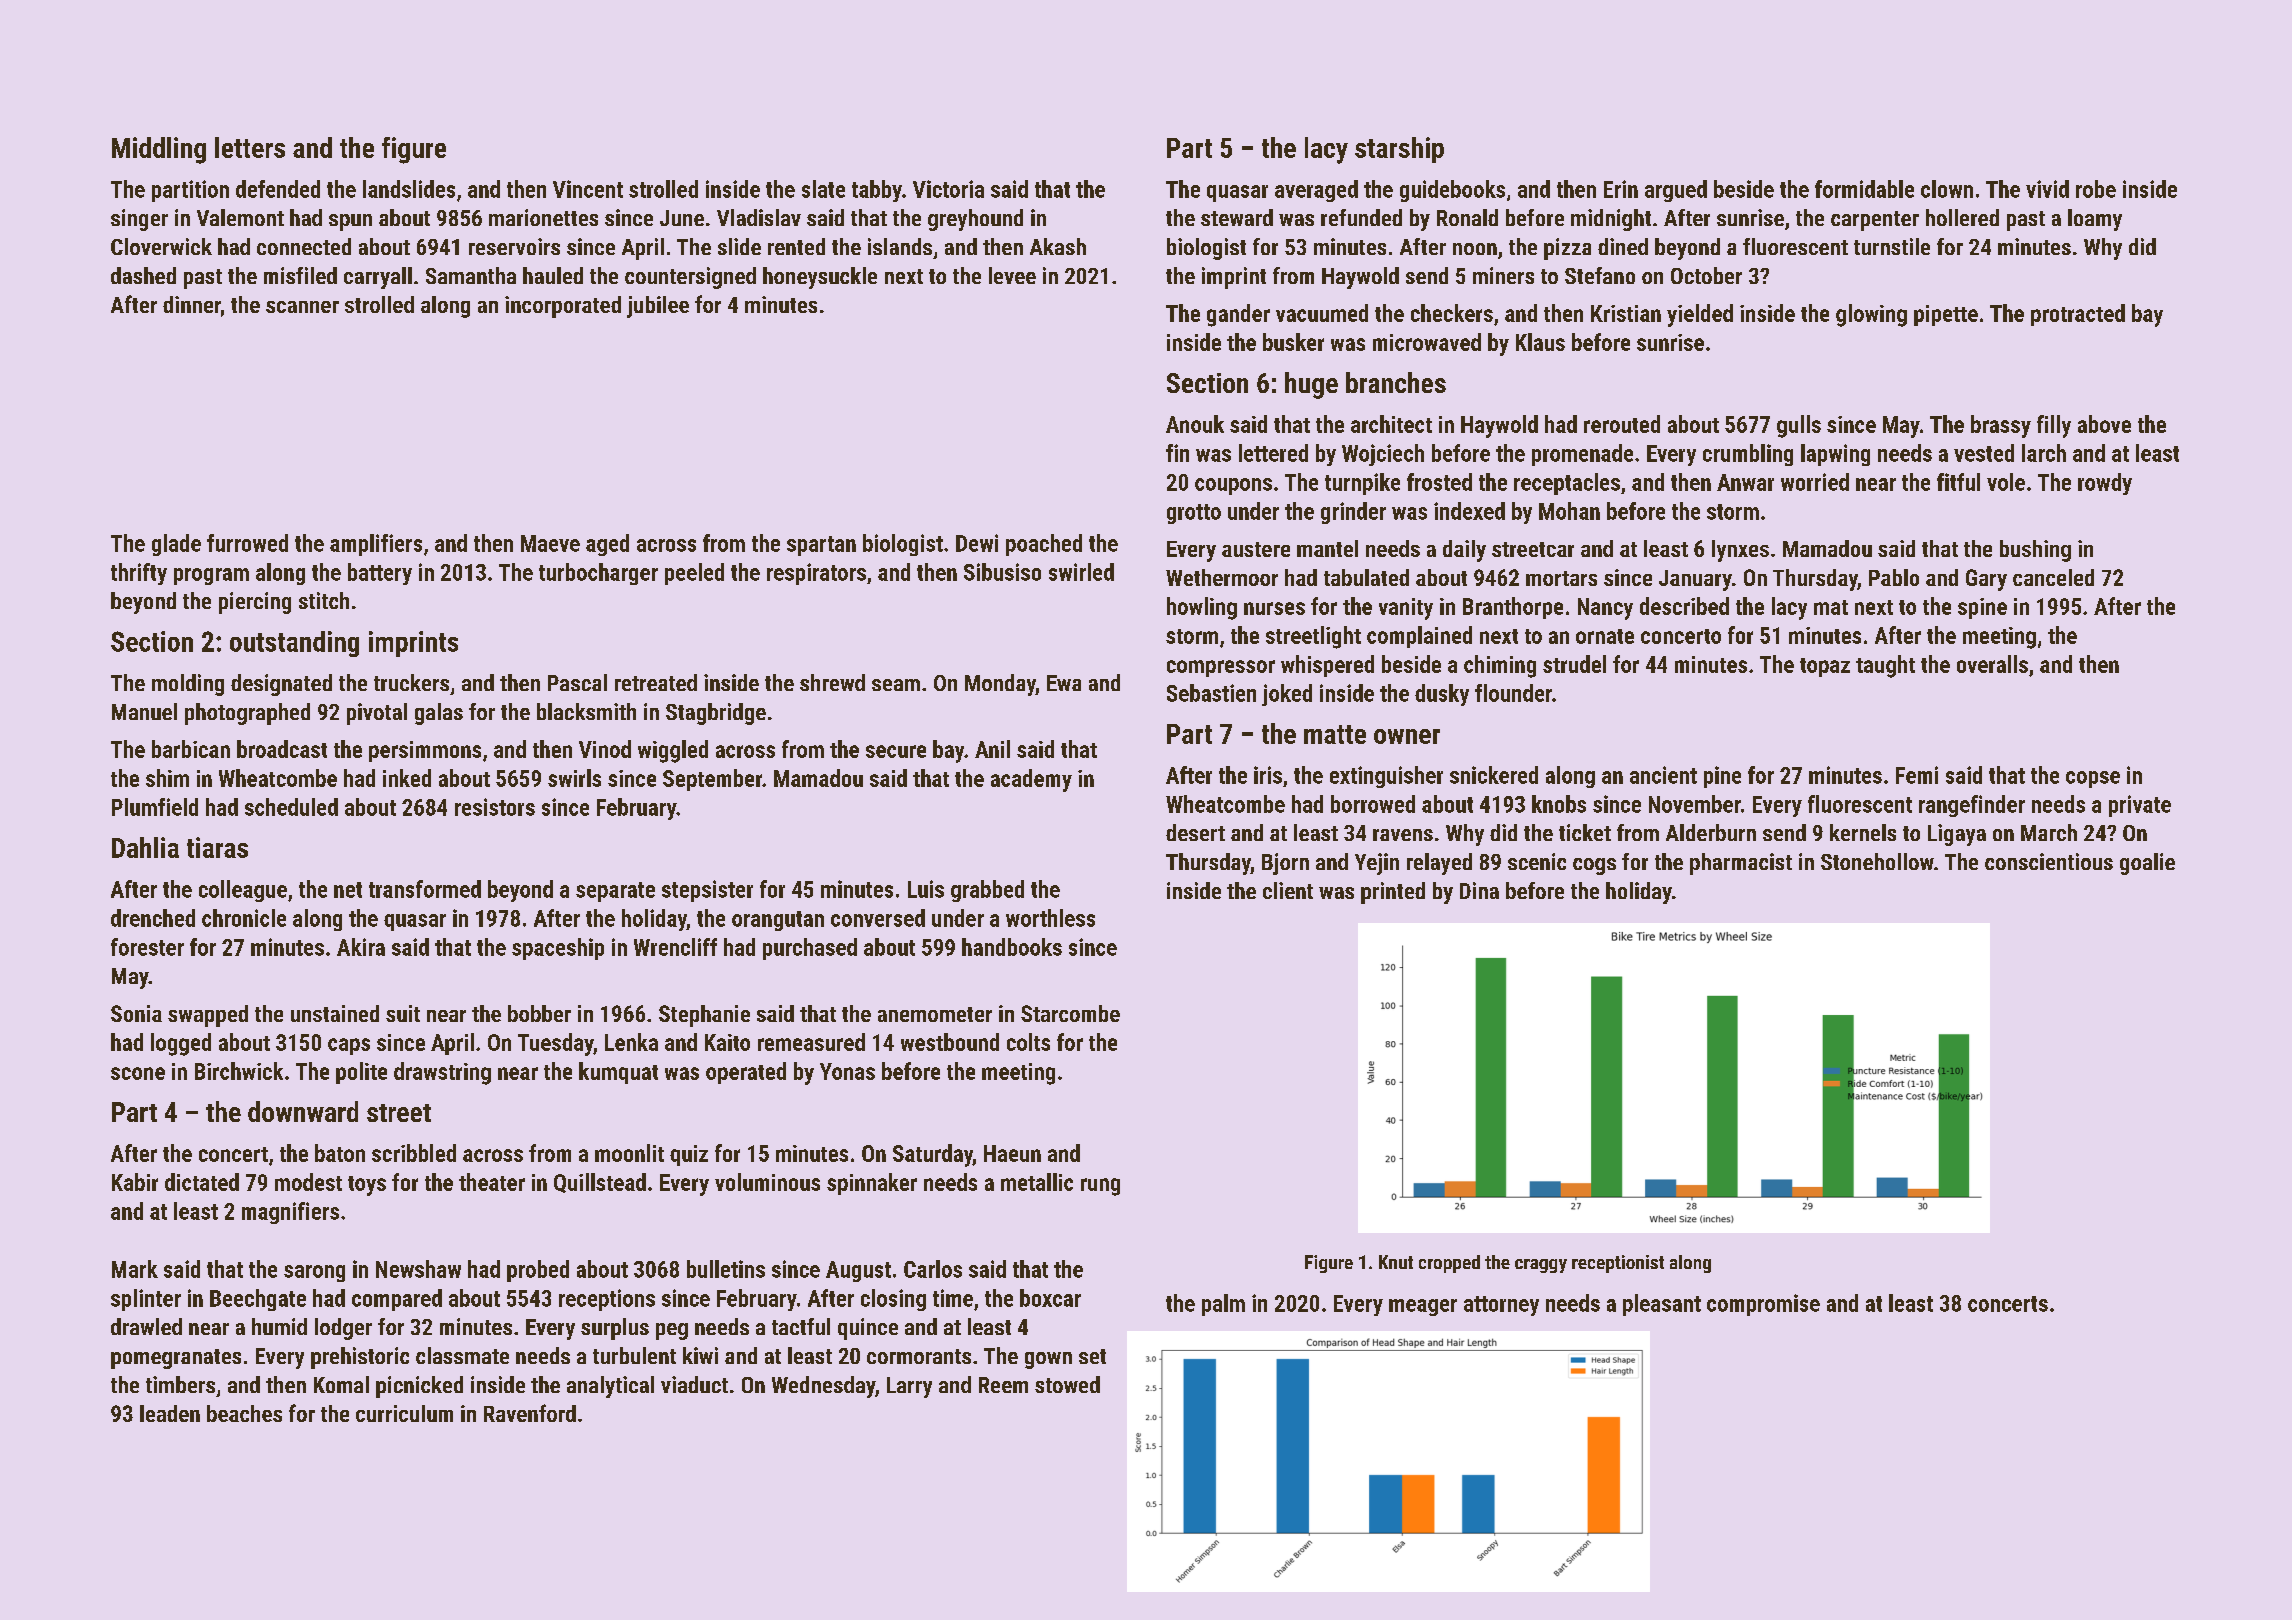 This page has width=2292, height=1620. What do you see at coordinates (1211, 693) in the page?
I see `Sebastien` at bounding box center [1211, 693].
